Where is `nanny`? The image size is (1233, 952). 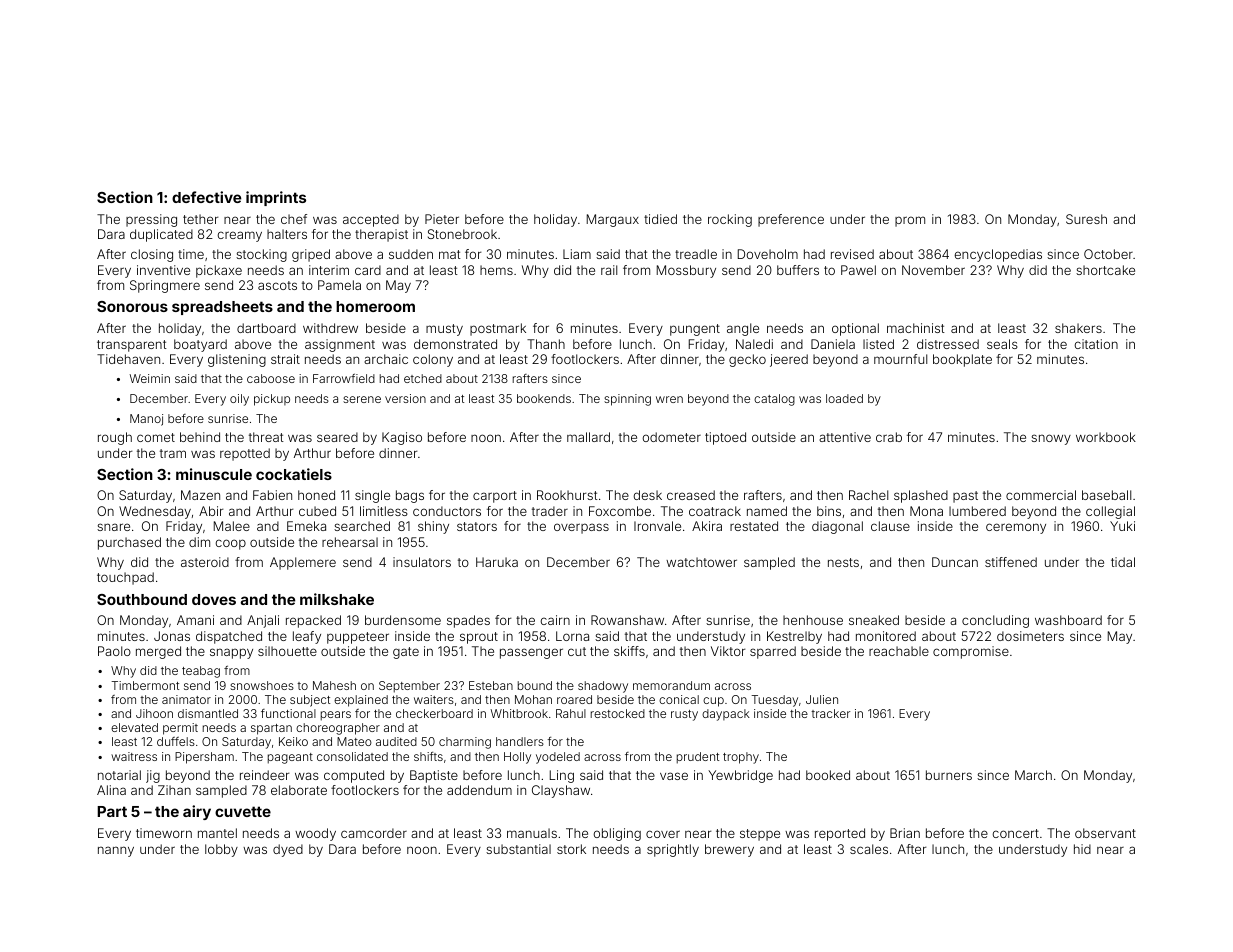 nanny is located at coordinates (116, 851).
